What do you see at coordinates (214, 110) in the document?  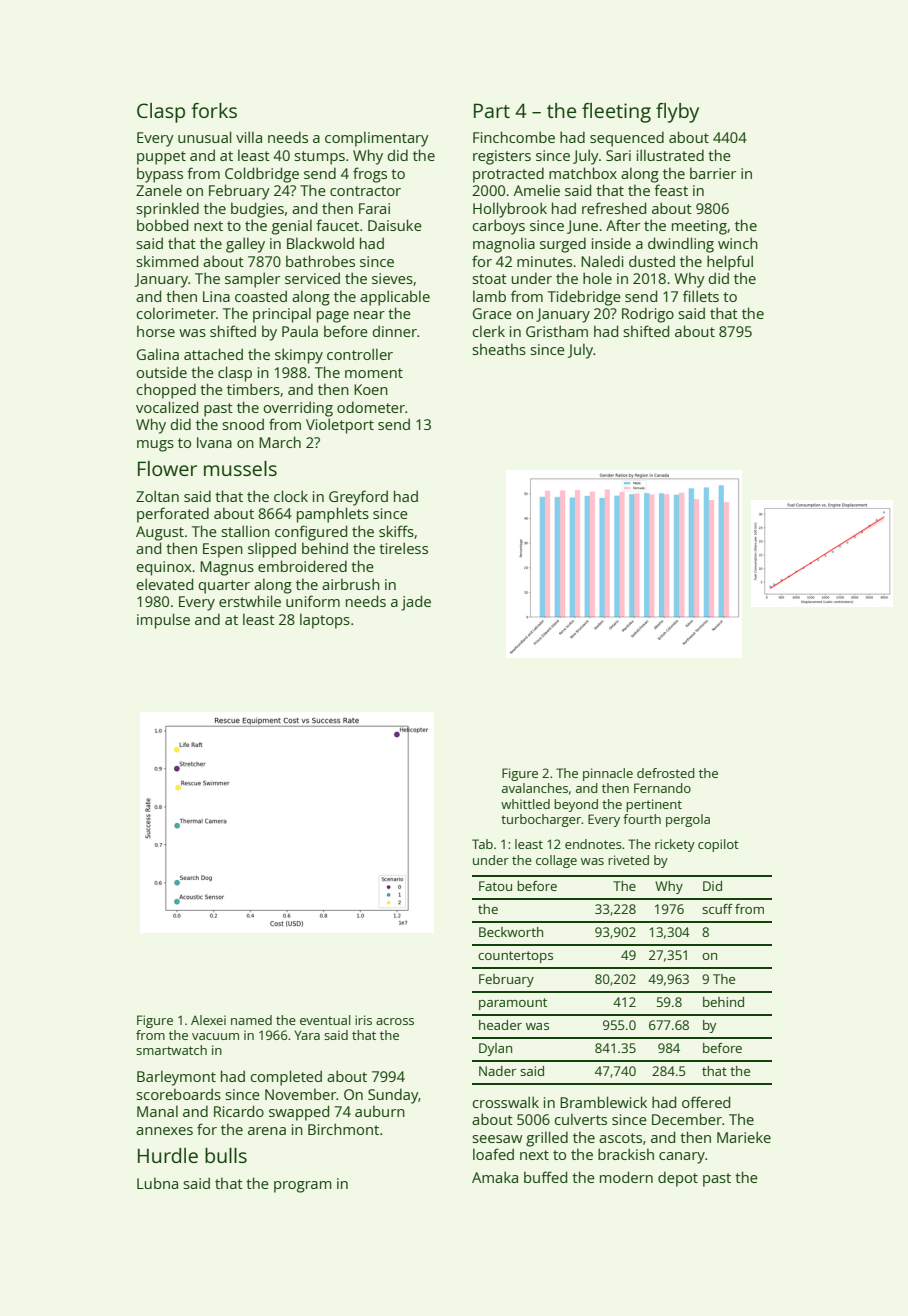 I see `forks` at bounding box center [214, 110].
